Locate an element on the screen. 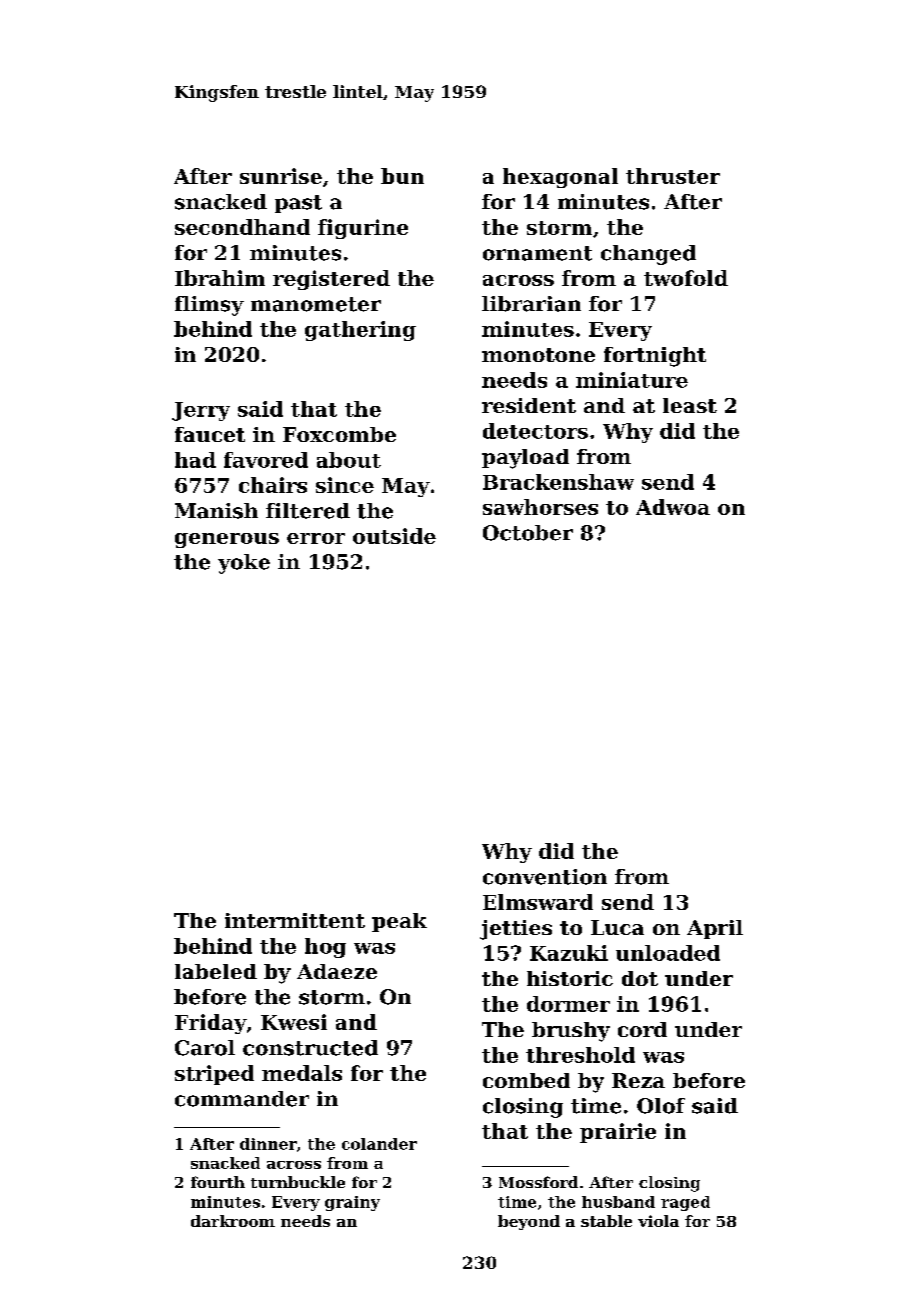 This screenshot has height=1311, width=924. Ibrahim is located at coordinates (220, 278).
